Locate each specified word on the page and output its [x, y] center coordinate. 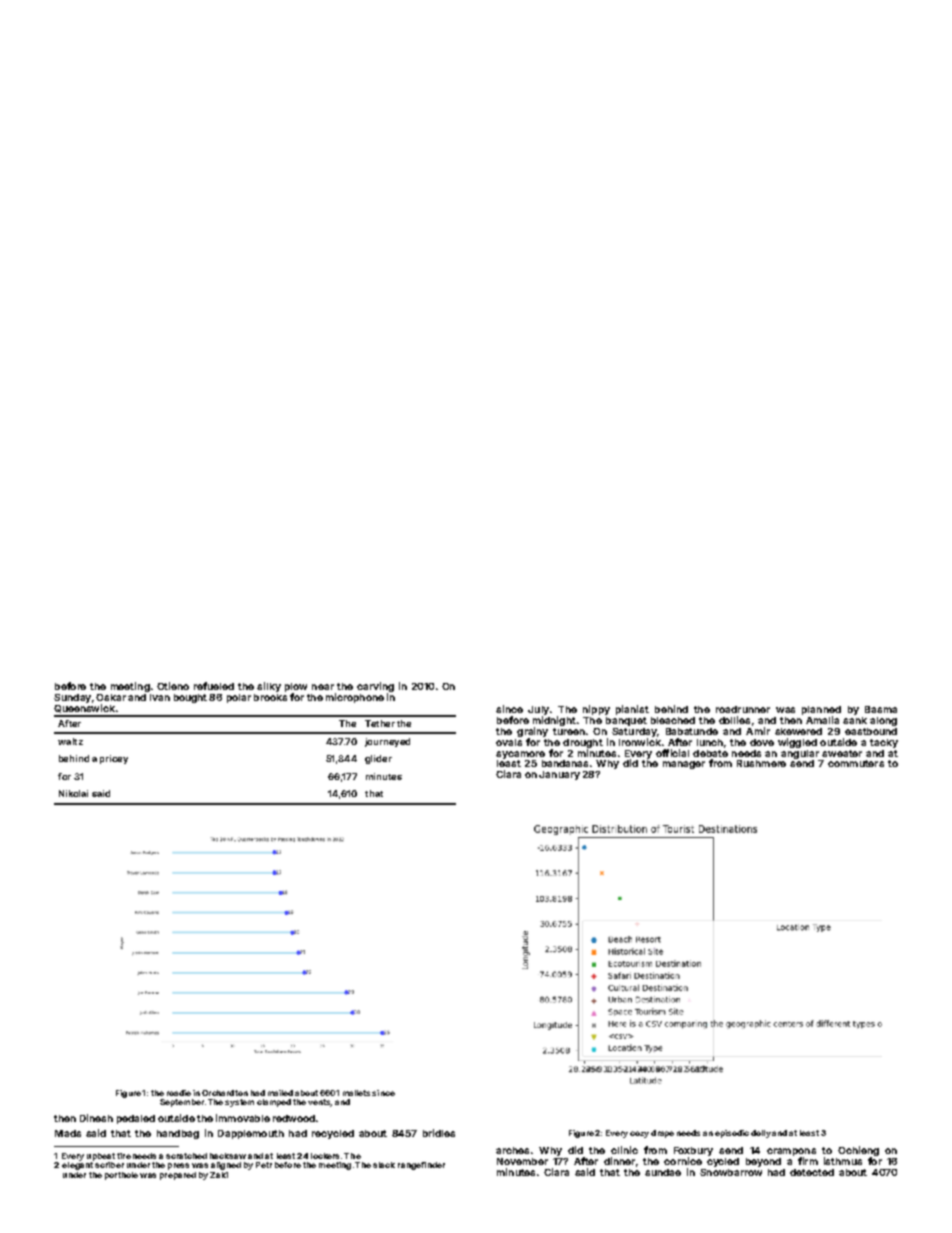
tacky [884, 743]
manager [684, 765]
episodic [732, 1134]
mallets [356, 1093]
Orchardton [225, 1093]
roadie [179, 1093]
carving [375, 687]
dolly [761, 1134]
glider [378, 759]
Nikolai [73, 793]
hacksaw [228, 1156]
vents [319, 1102]
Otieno [173, 686]
